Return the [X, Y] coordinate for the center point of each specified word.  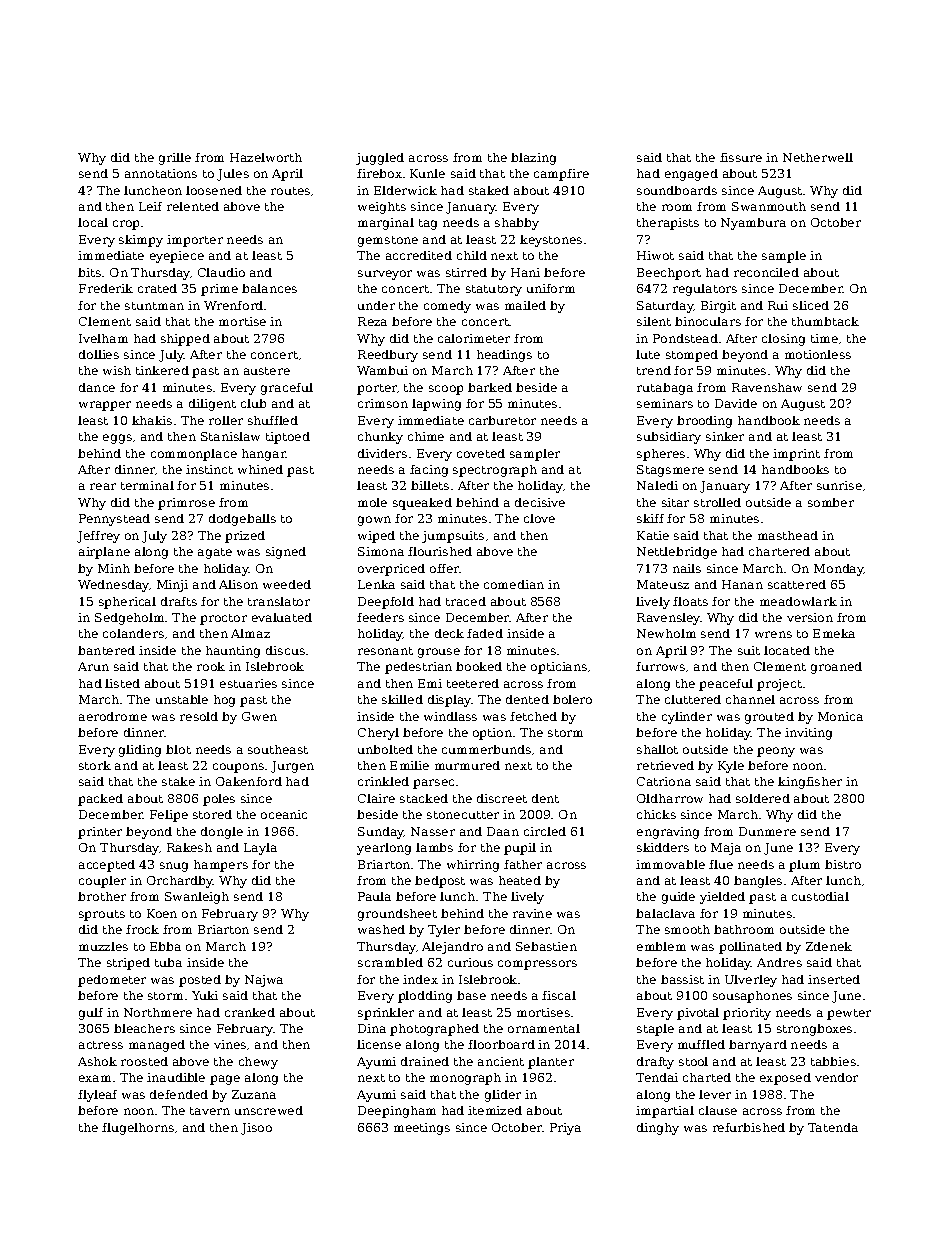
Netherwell [818, 157]
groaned [836, 668]
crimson [383, 403]
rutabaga [665, 389]
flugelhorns [138, 1129]
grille [175, 159]
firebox [379, 173]
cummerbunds [486, 749]
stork [95, 765]
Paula [374, 896]
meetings [422, 1129]
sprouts [102, 915]
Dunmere [767, 831]
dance [97, 387]
